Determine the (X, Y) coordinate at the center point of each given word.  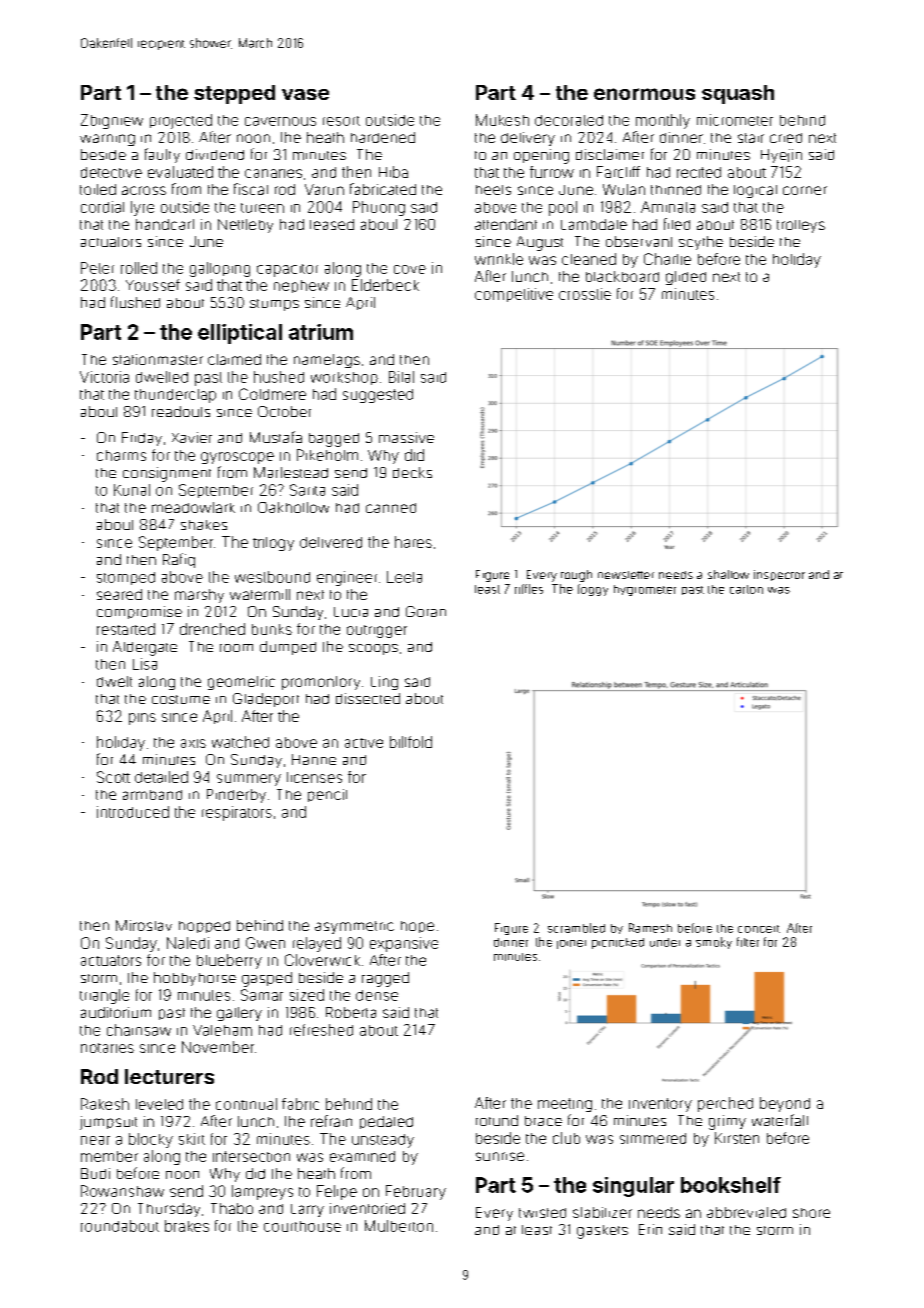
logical (755, 191)
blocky (151, 1140)
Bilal (401, 377)
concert (759, 929)
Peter (97, 268)
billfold (411, 742)
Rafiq (179, 560)
